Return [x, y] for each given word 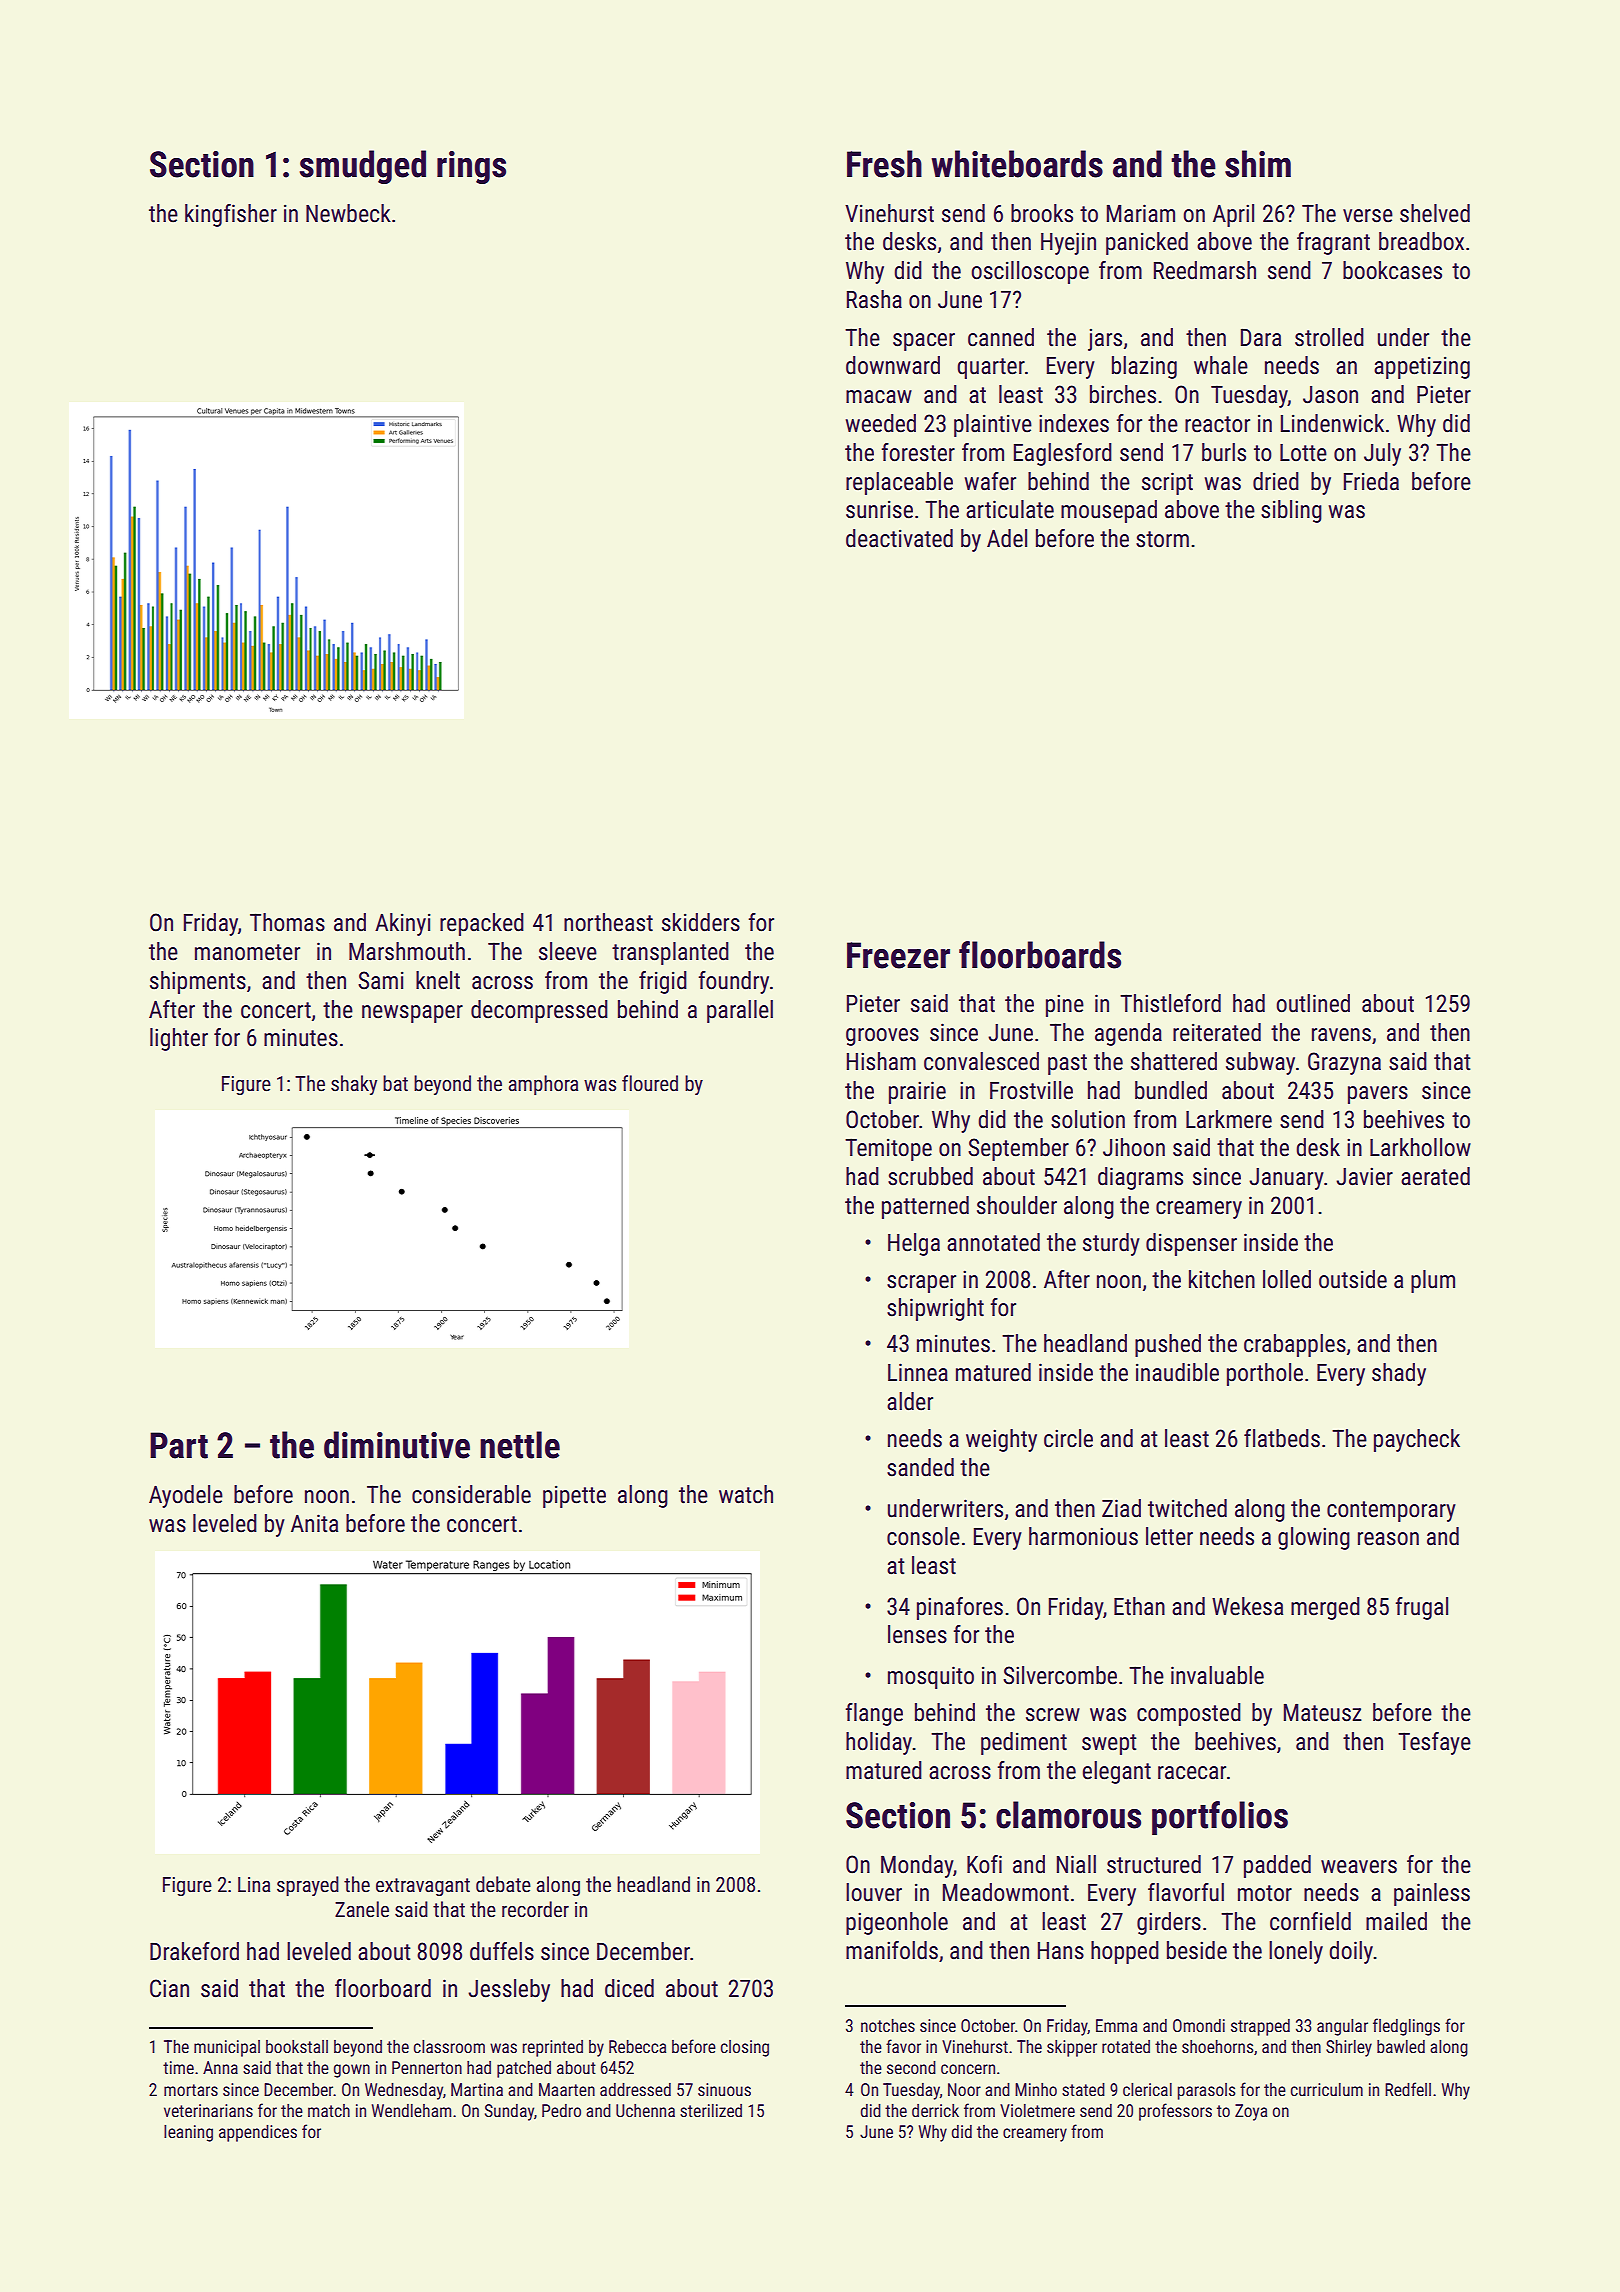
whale [1221, 365]
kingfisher [231, 215]
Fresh [884, 164]
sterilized [711, 2110]
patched [524, 2069]
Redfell [1408, 2089]
